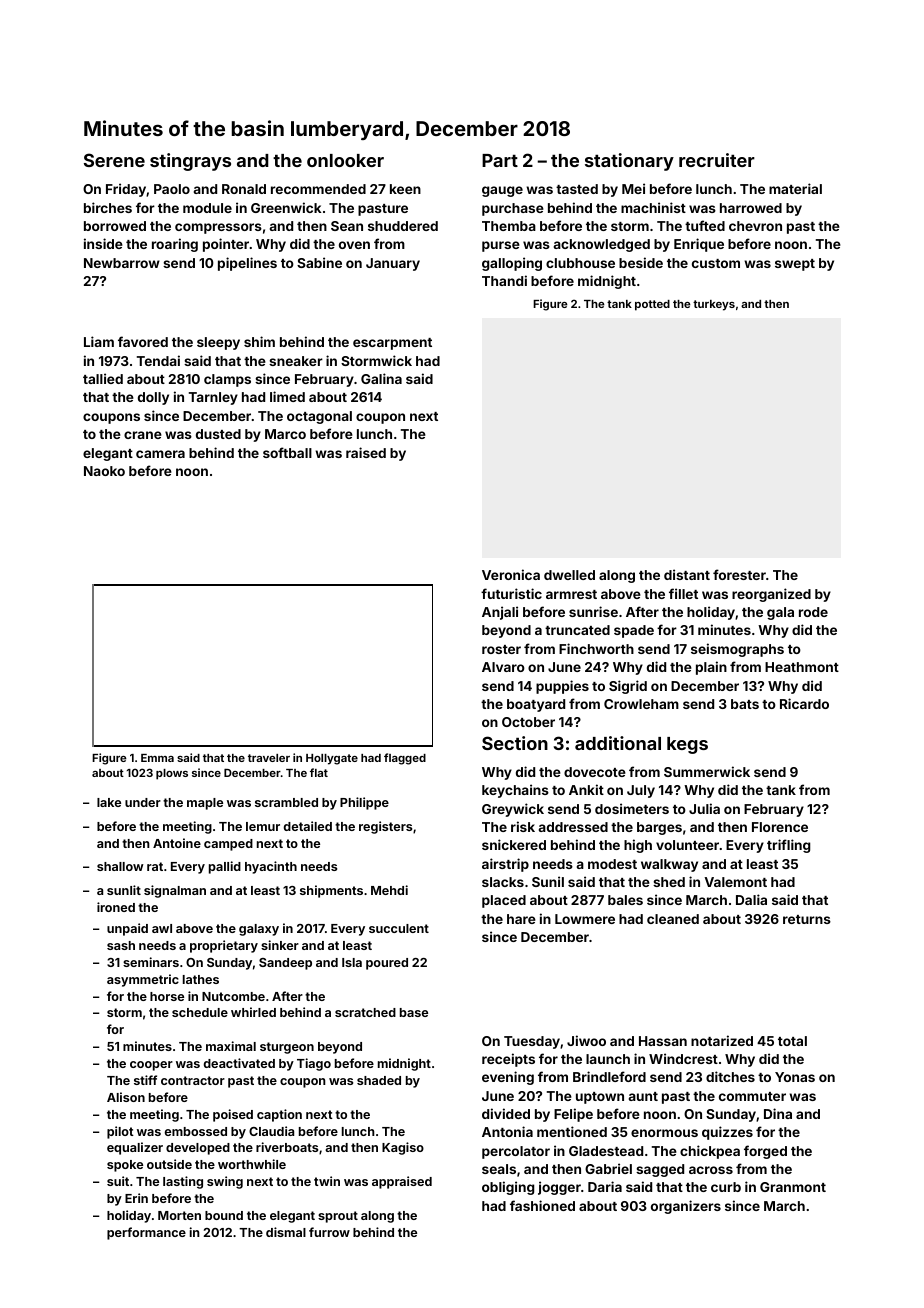 This page has height=1308, width=924. Describe the element at coordinates (104, 471) in the page. I see `Naoko` at that location.
